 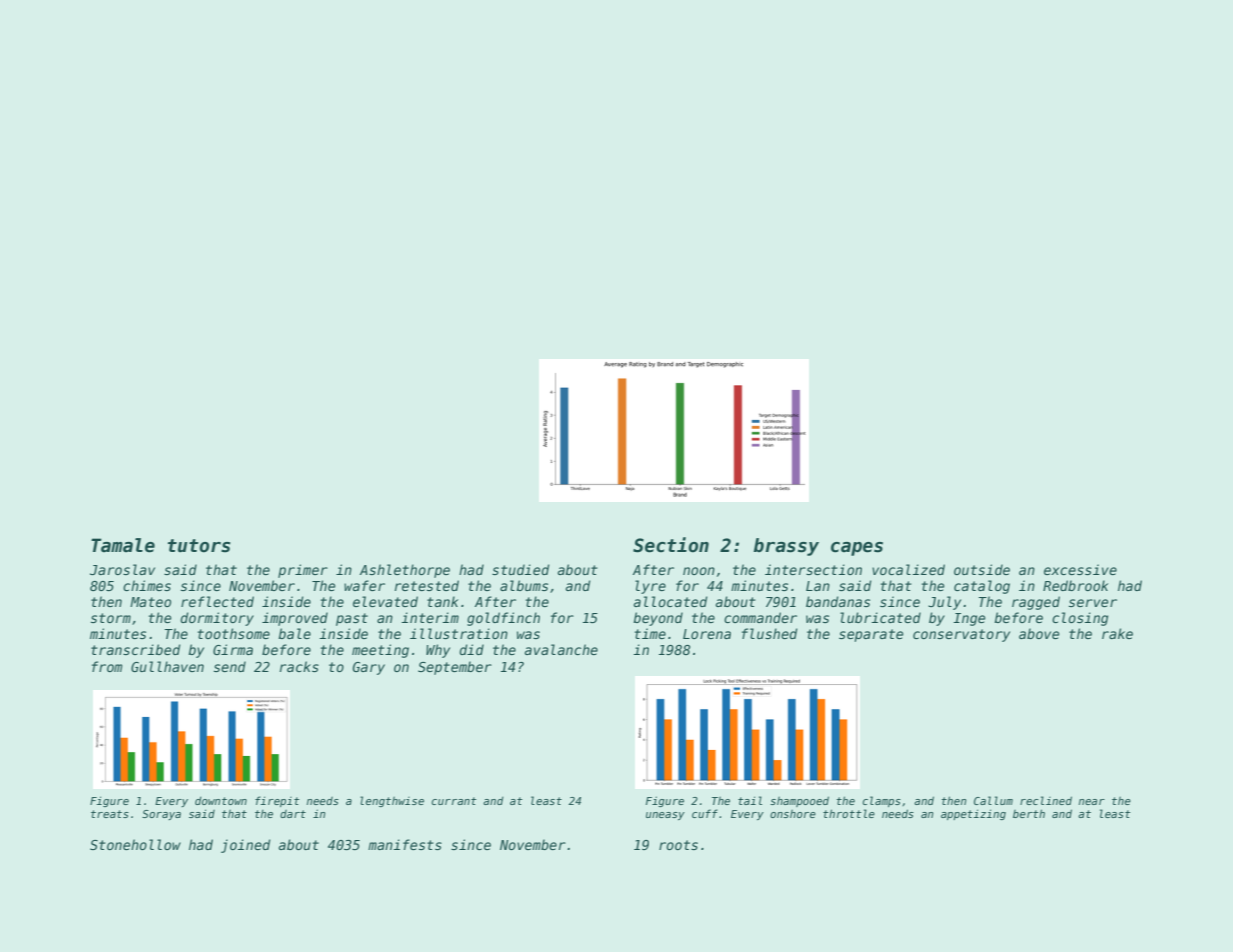 What do you see at coordinates (871, 635) in the screenshot?
I see `separate` at bounding box center [871, 635].
